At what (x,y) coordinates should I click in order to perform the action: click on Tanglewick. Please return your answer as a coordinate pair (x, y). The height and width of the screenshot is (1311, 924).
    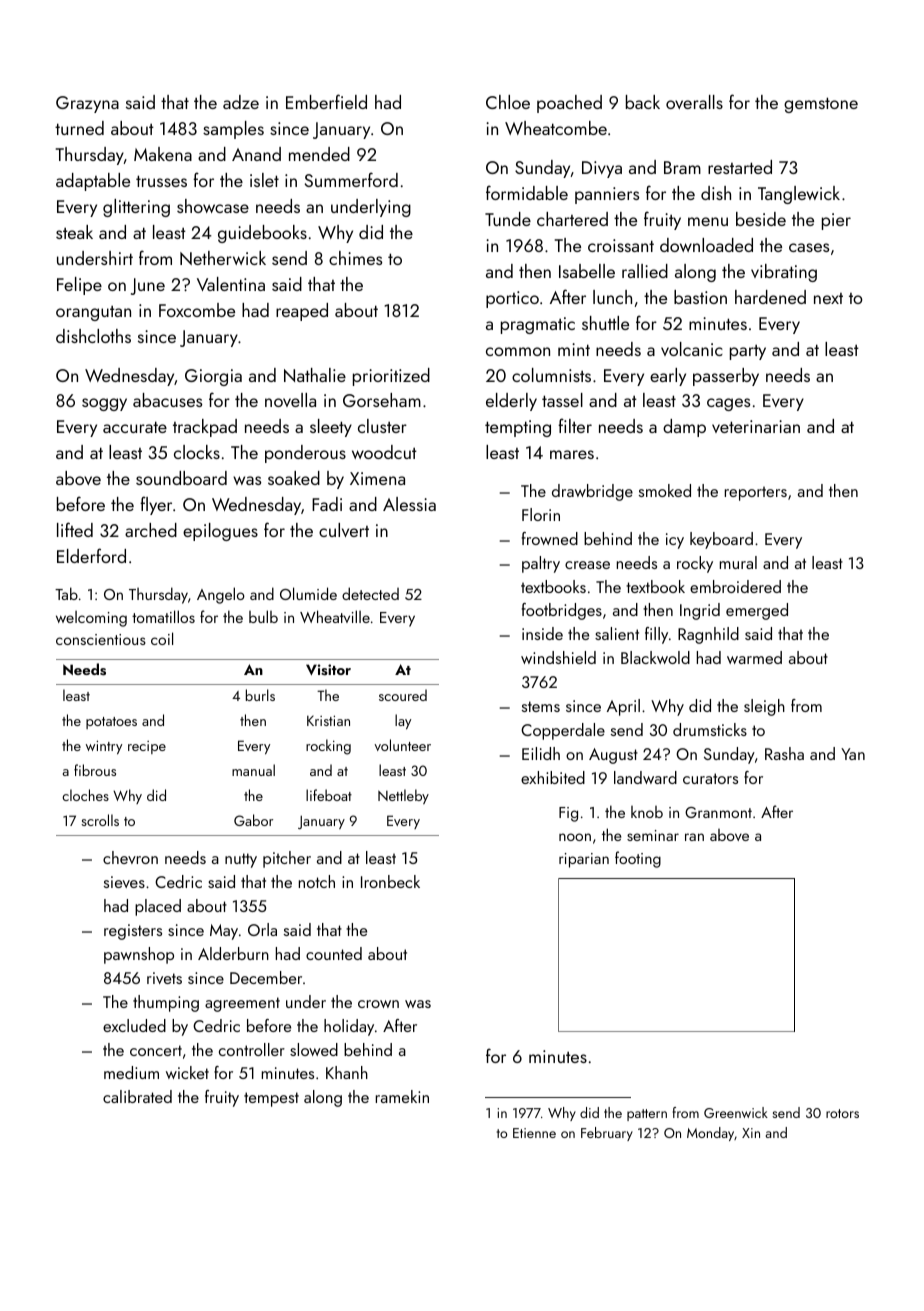
    Looking at the image, I should click on (799, 195).
